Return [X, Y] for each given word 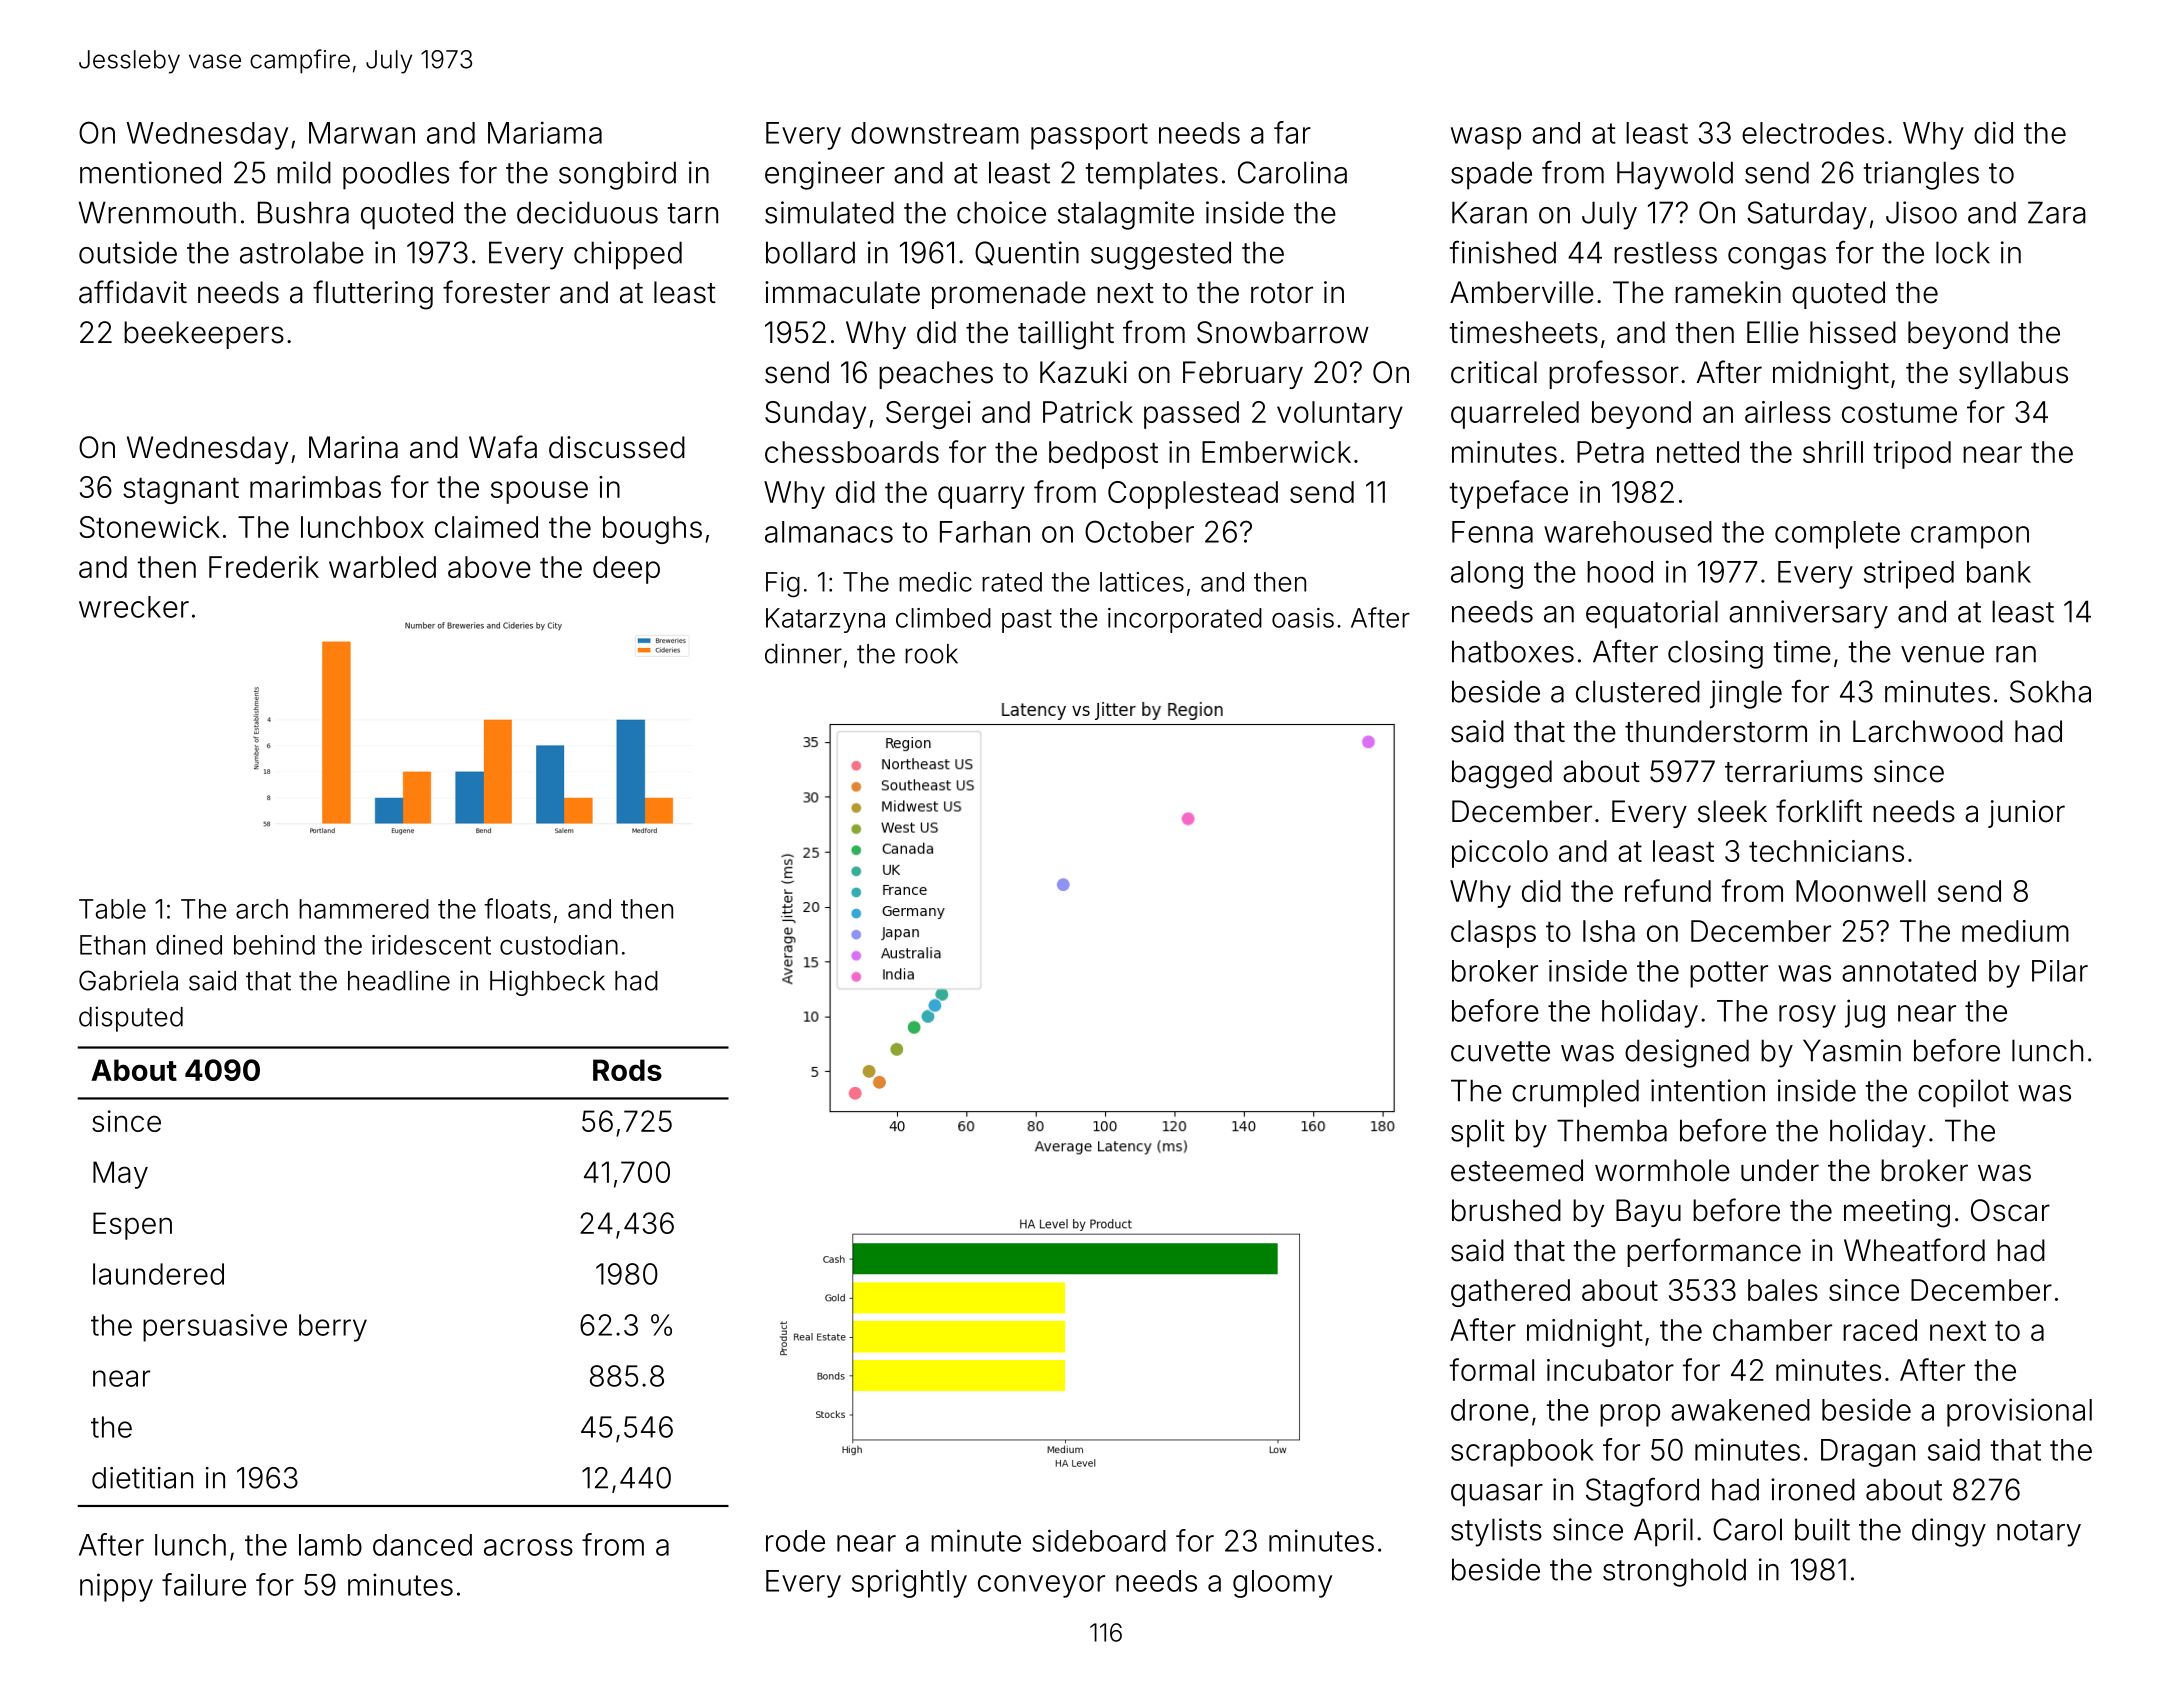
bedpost [1103, 455]
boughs [652, 530]
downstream [935, 133]
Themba [1612, 1130]
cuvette [1500, 1051]
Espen [132, 1226]
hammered [364, 909]
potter [1729, 974]
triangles [1921, 175]
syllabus [2013, 375]
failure [204, 1584]
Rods [627, 1070]
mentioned [150, 172]
